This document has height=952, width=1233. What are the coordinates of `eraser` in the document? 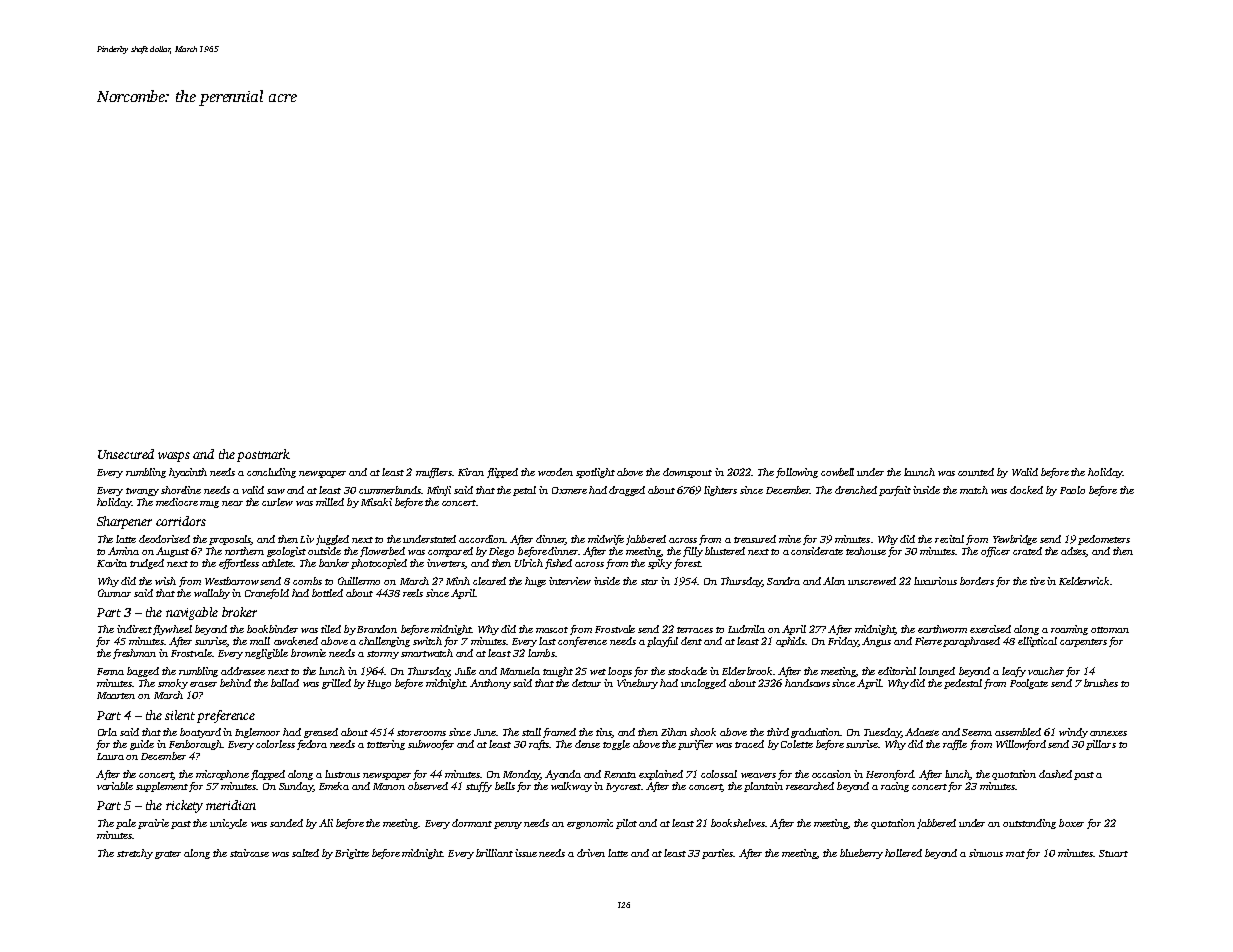 It's located at (203, 684).
